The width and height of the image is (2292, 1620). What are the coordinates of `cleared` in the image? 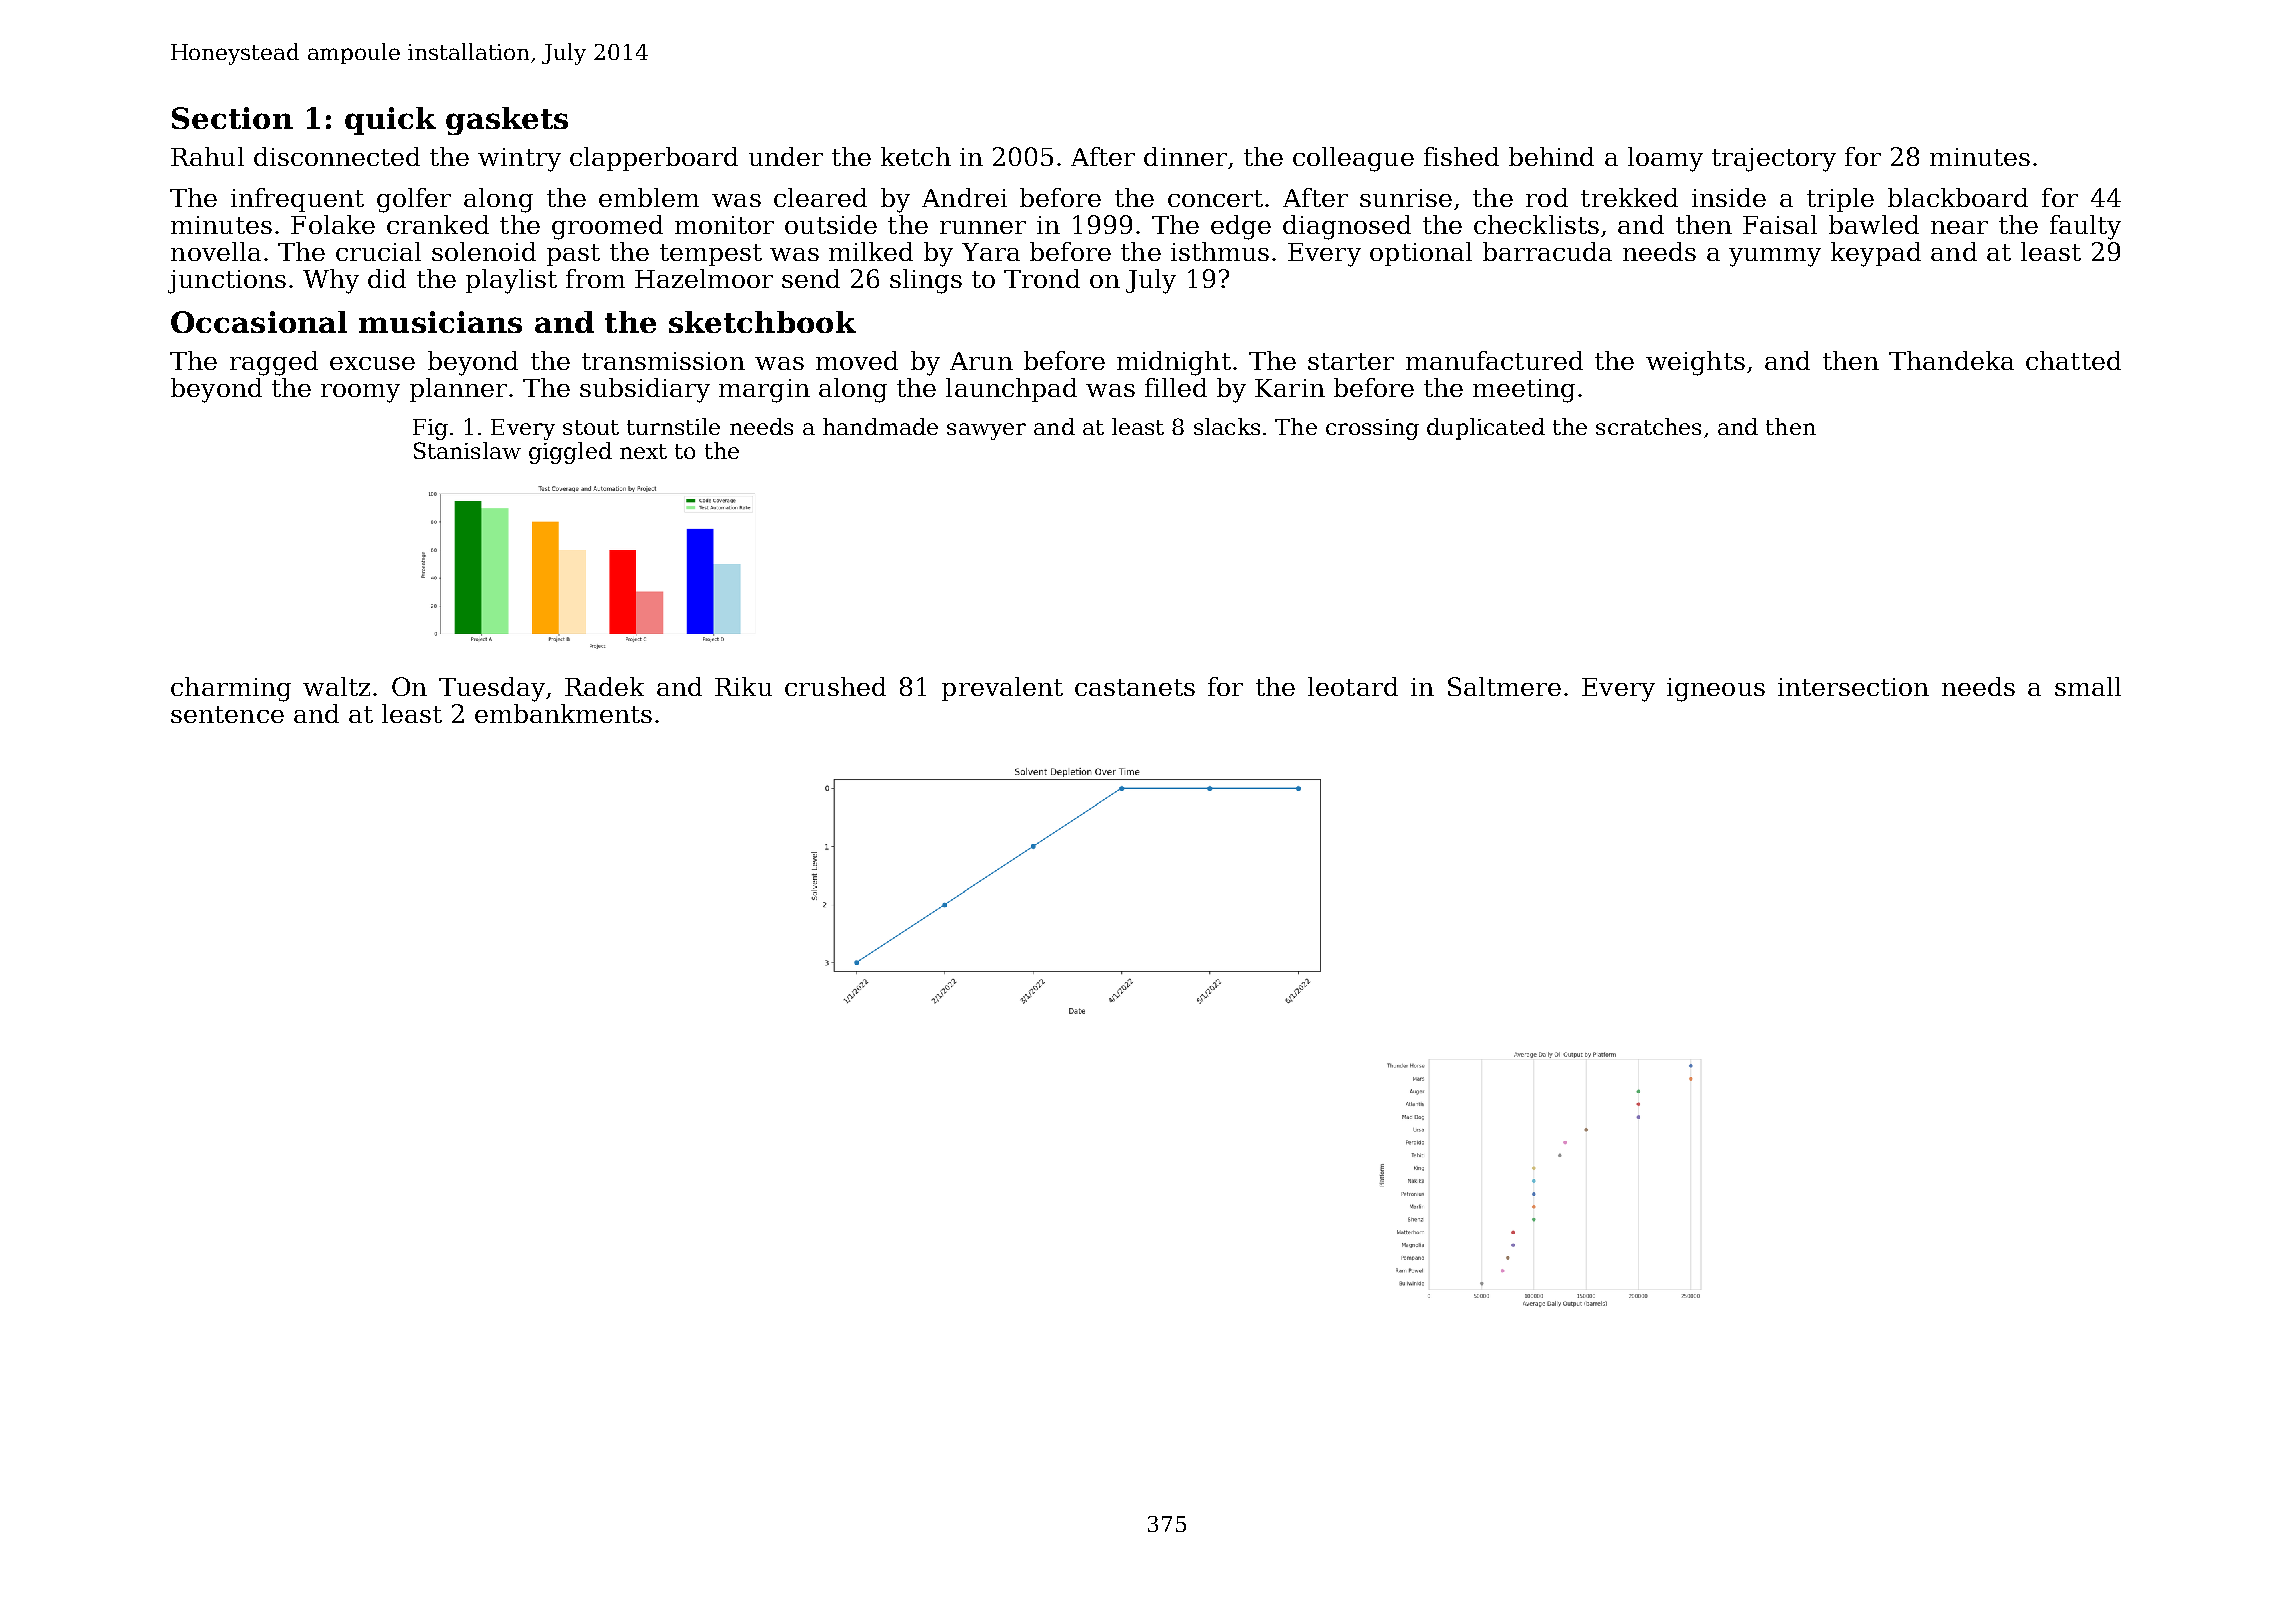 It's located at (820, 197).
